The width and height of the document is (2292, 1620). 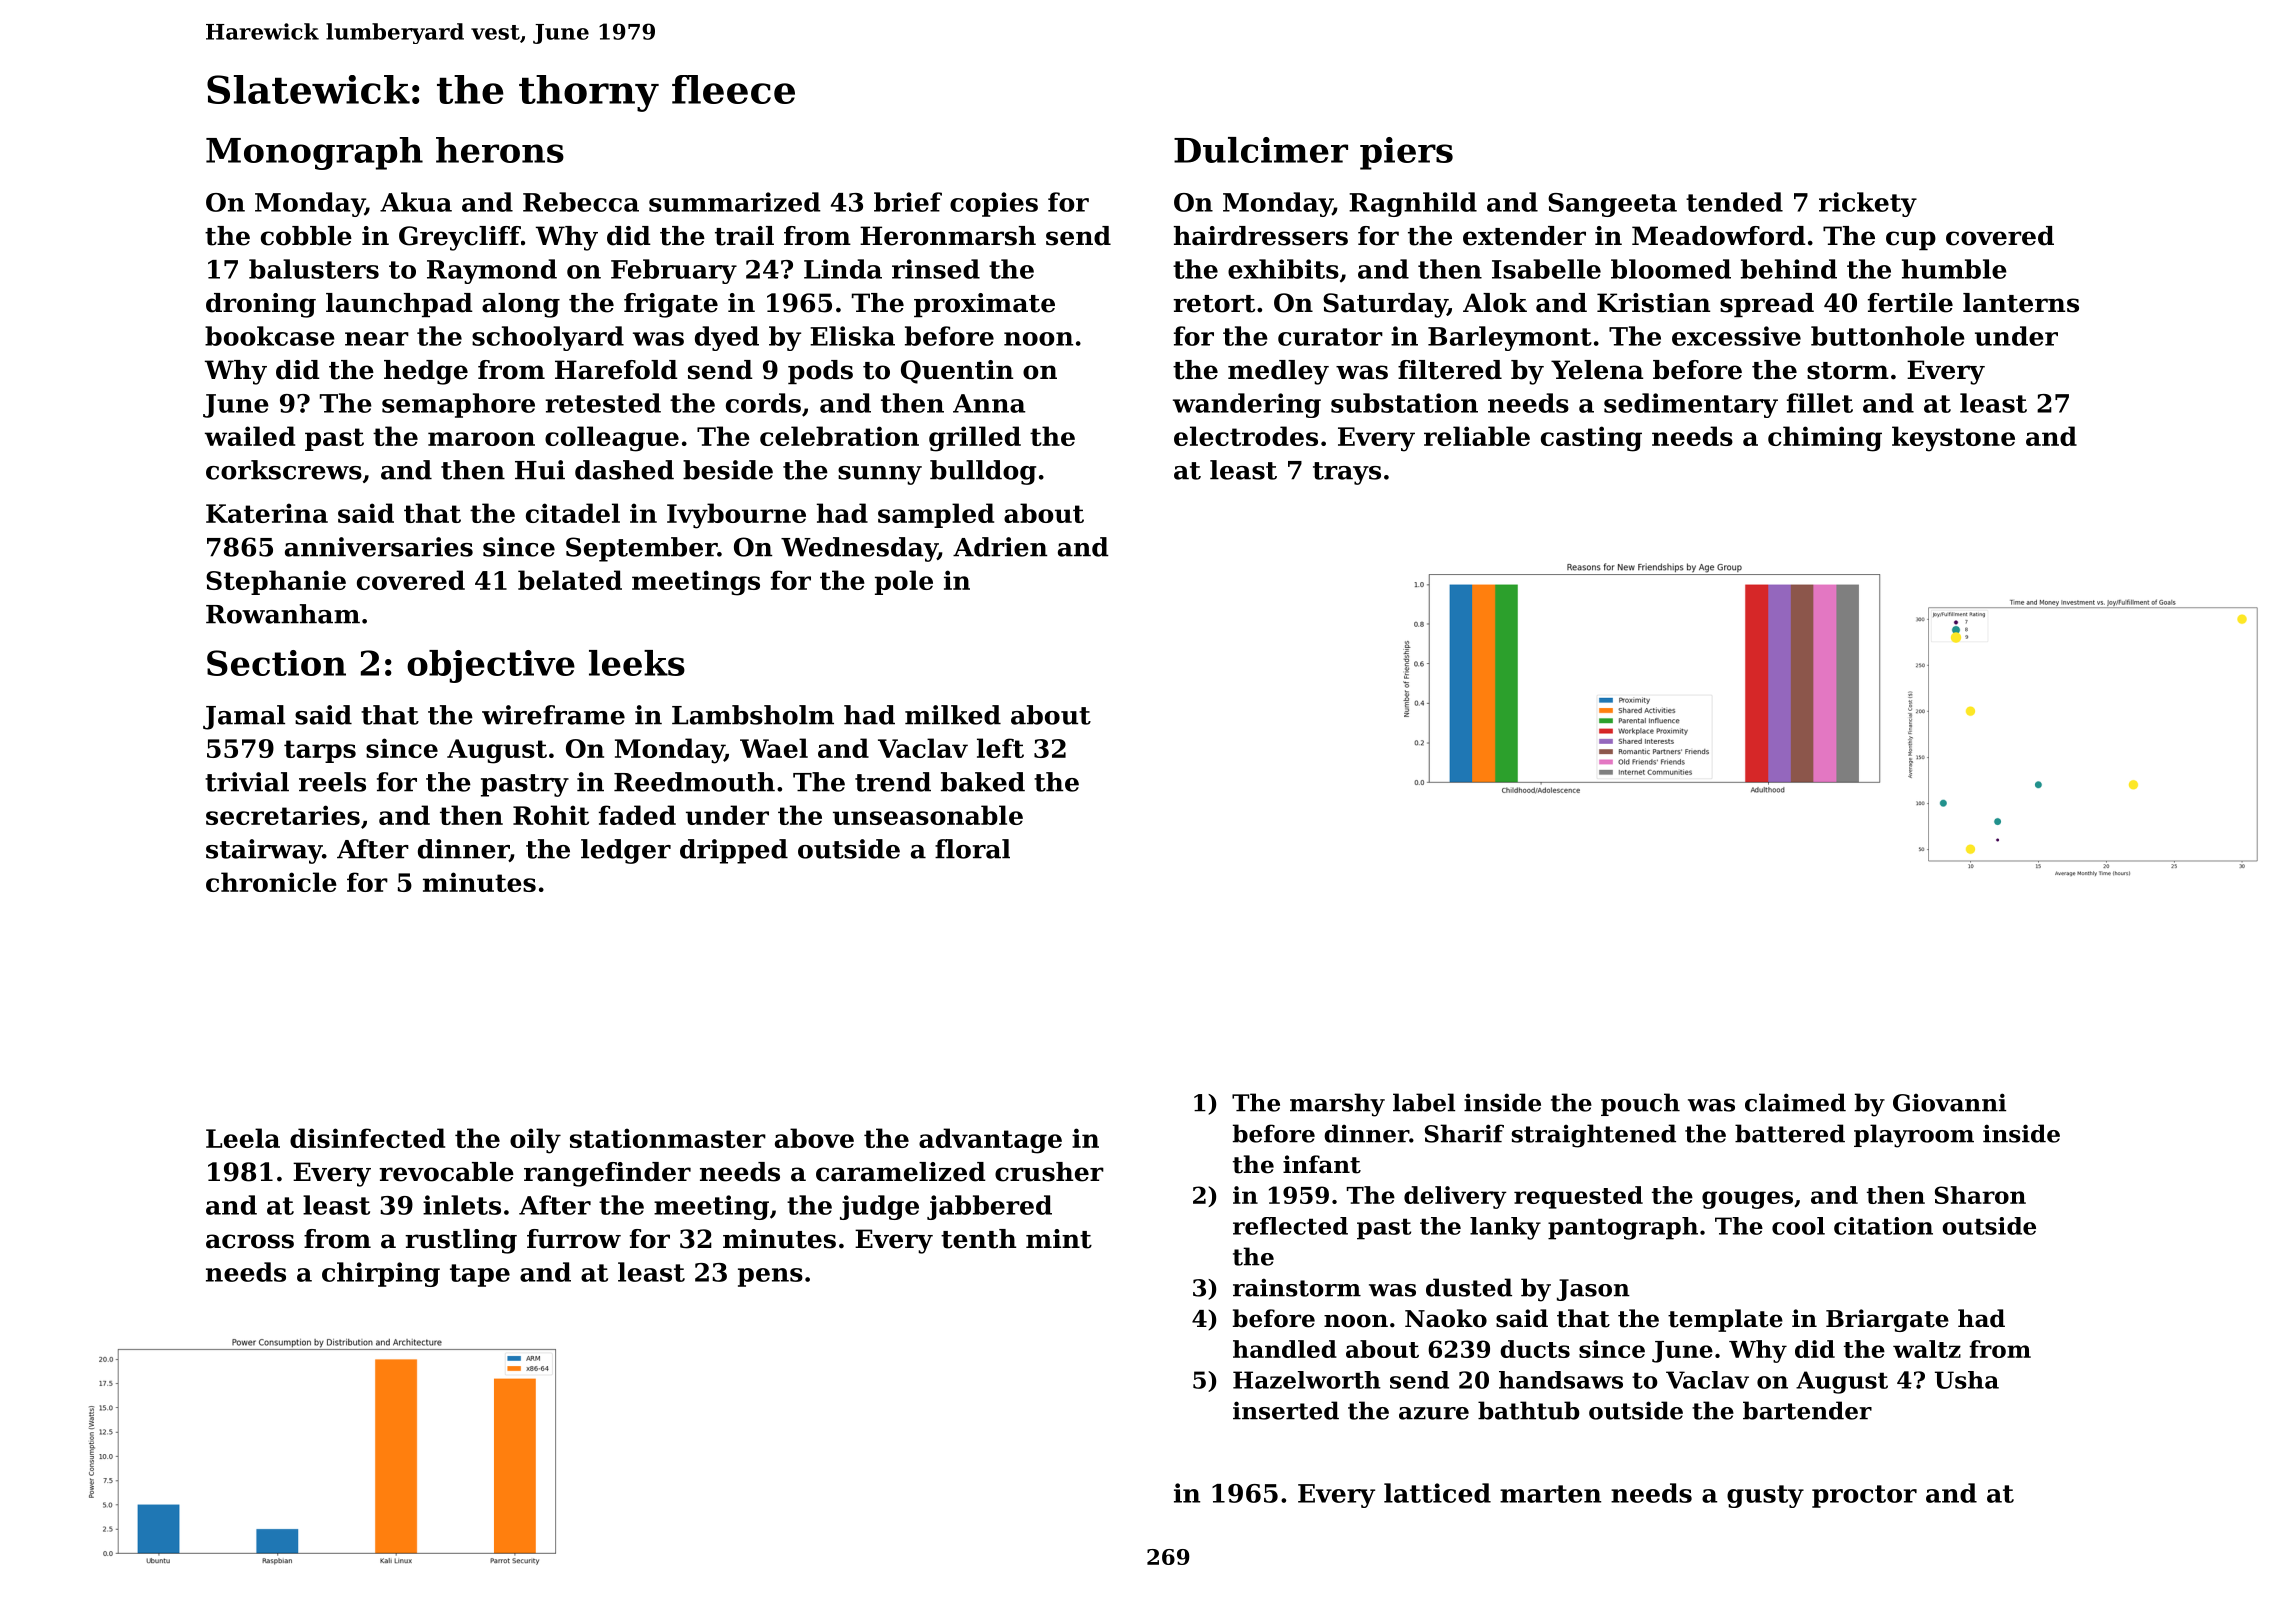 What do you see at coordinates (243, 1138) in the document?
I see `Leela` at bounding box center [243, 1138].
